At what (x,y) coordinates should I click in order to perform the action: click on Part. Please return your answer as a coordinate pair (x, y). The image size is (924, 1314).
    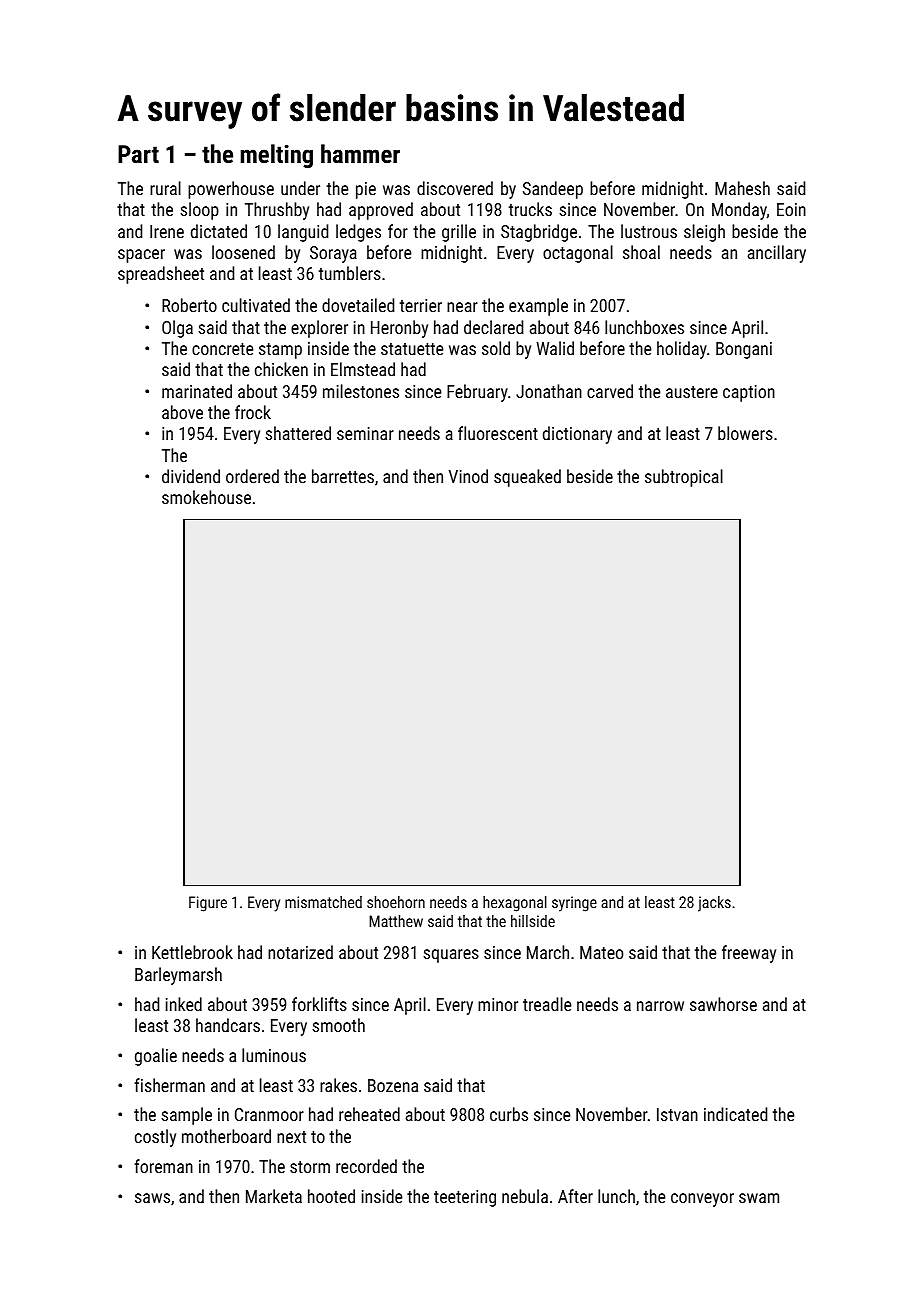
    Looking at the image, I should click on (138, 154).
